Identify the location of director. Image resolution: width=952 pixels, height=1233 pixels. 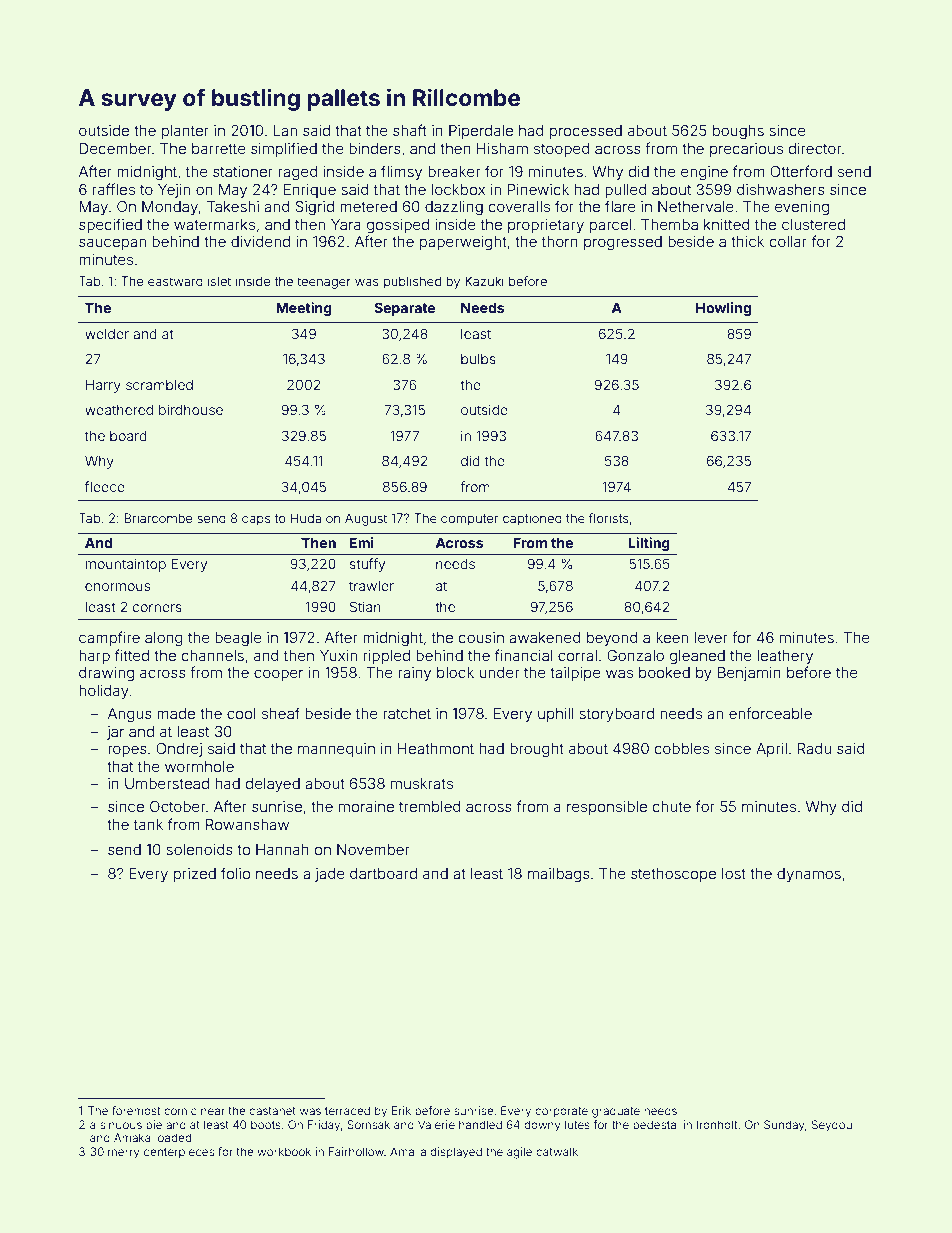
(815, 148).
